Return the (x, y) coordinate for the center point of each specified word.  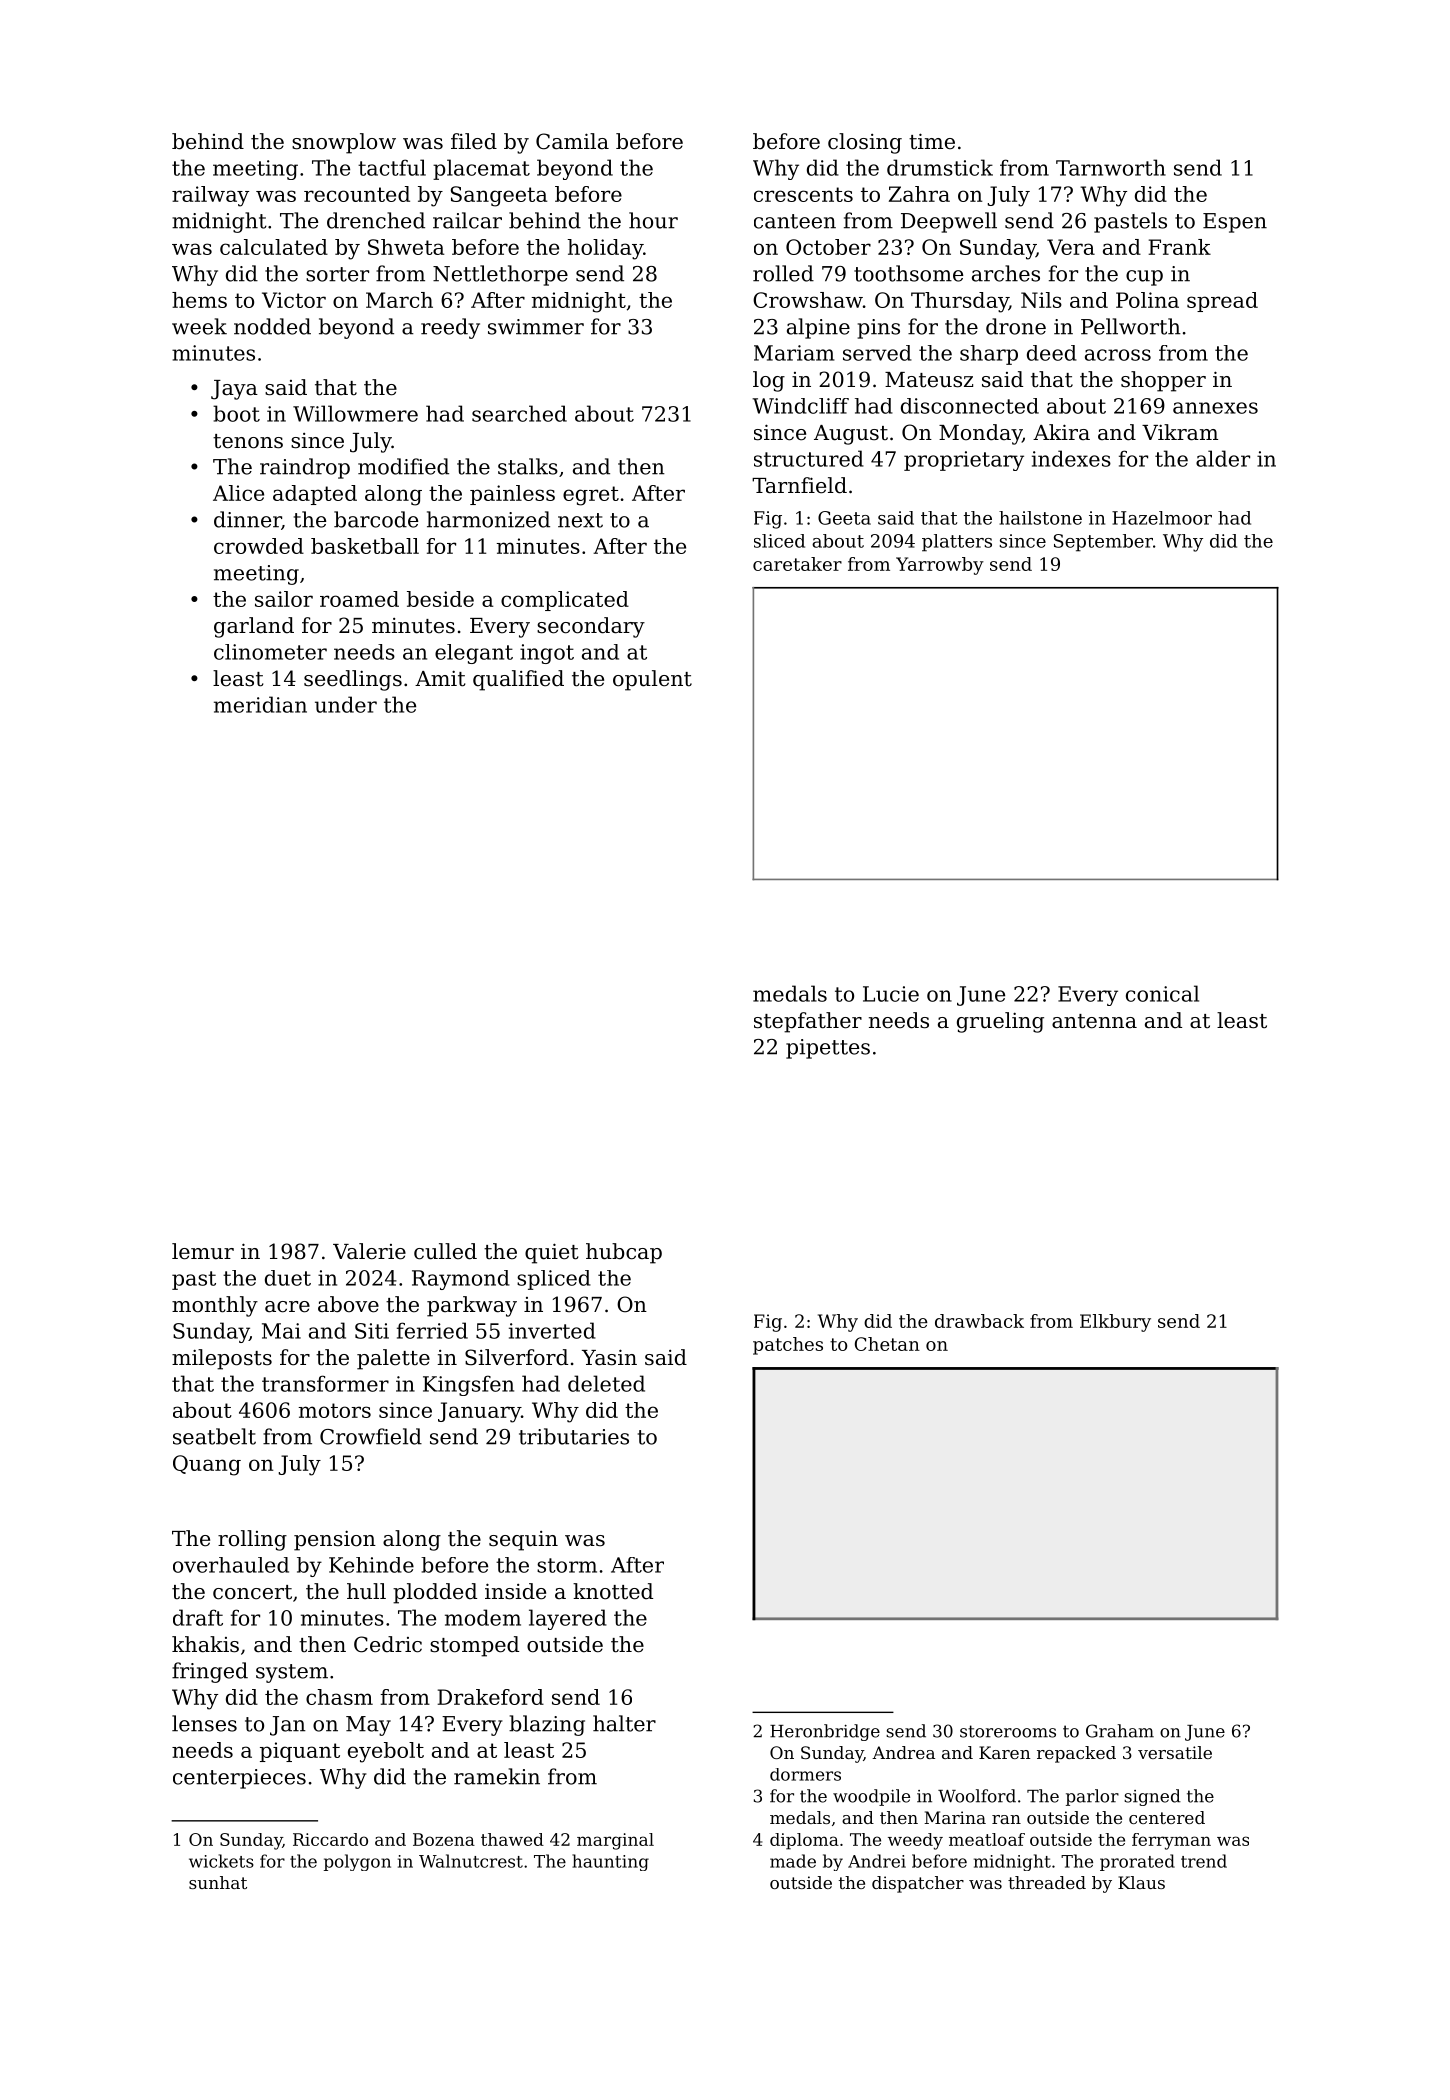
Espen (1235, 223)
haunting (610, 1862)
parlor (1092, 1797)
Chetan (887, 1344)
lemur (203, 1251)
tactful (392, 167)
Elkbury (1115, 1323)
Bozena (444, 1839)
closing (865, 143)
